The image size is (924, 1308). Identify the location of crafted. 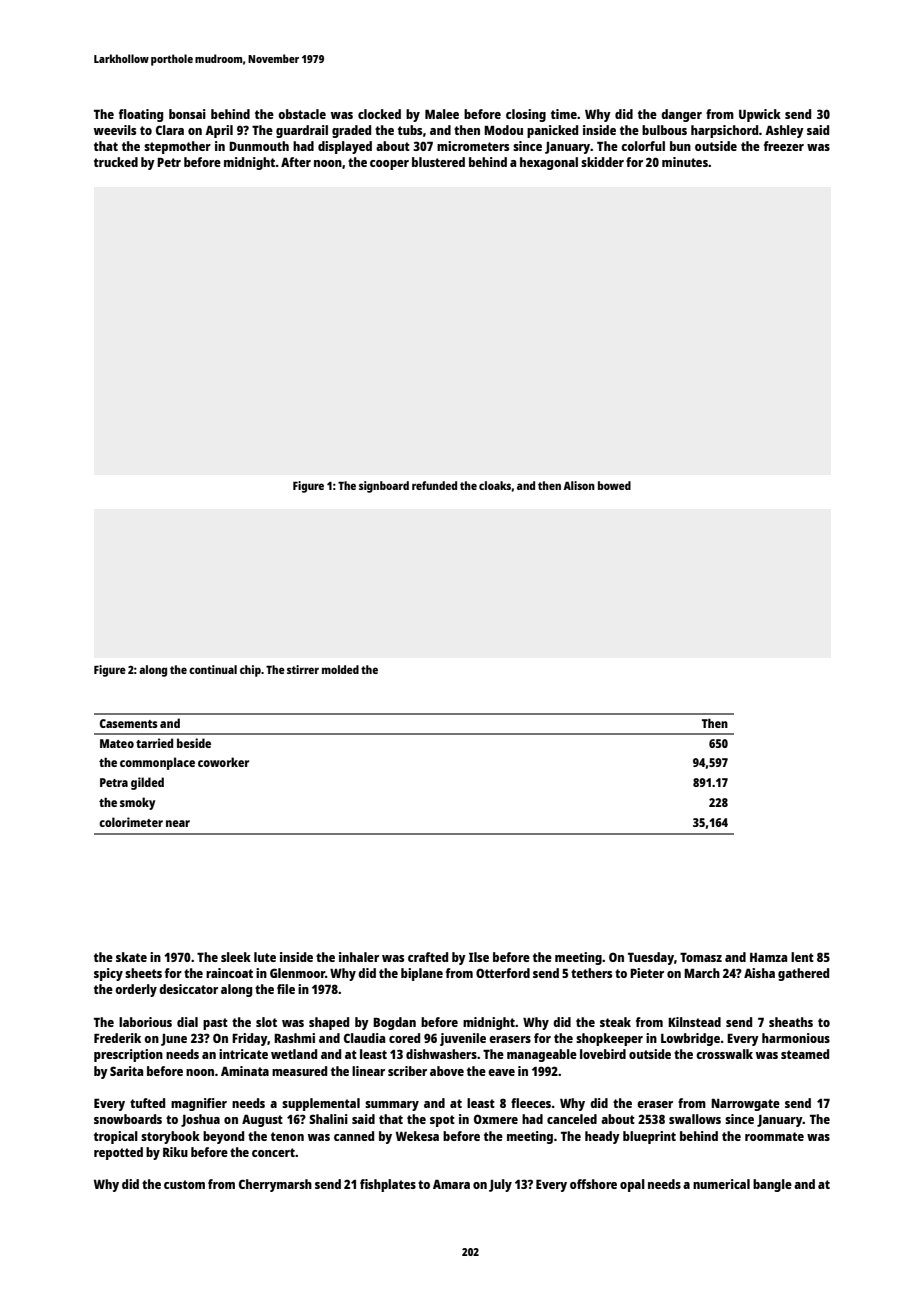
(428, 957).
